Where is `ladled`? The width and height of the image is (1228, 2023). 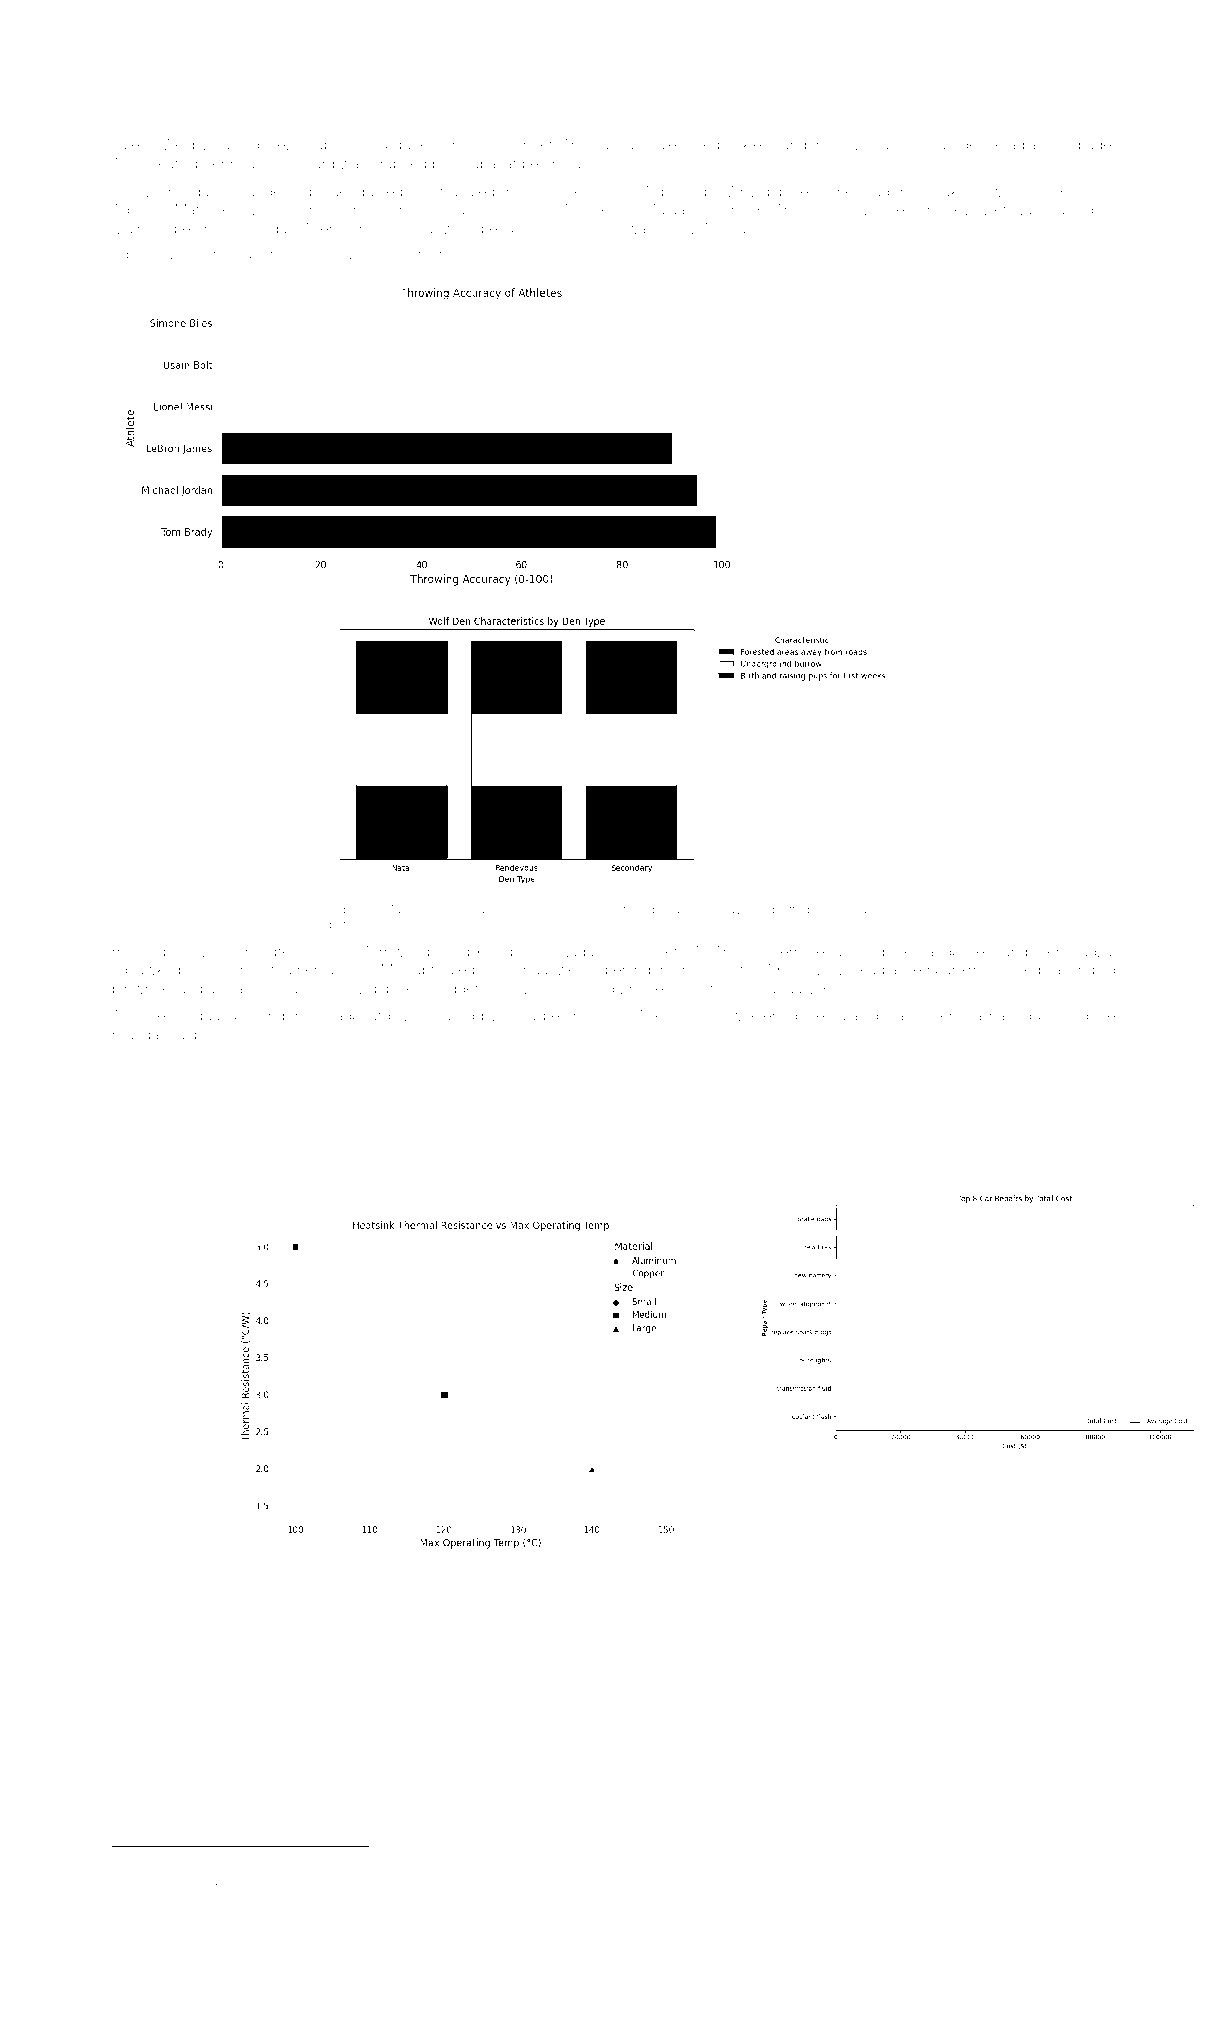
ladled is located at coordinates (250, 1886).
